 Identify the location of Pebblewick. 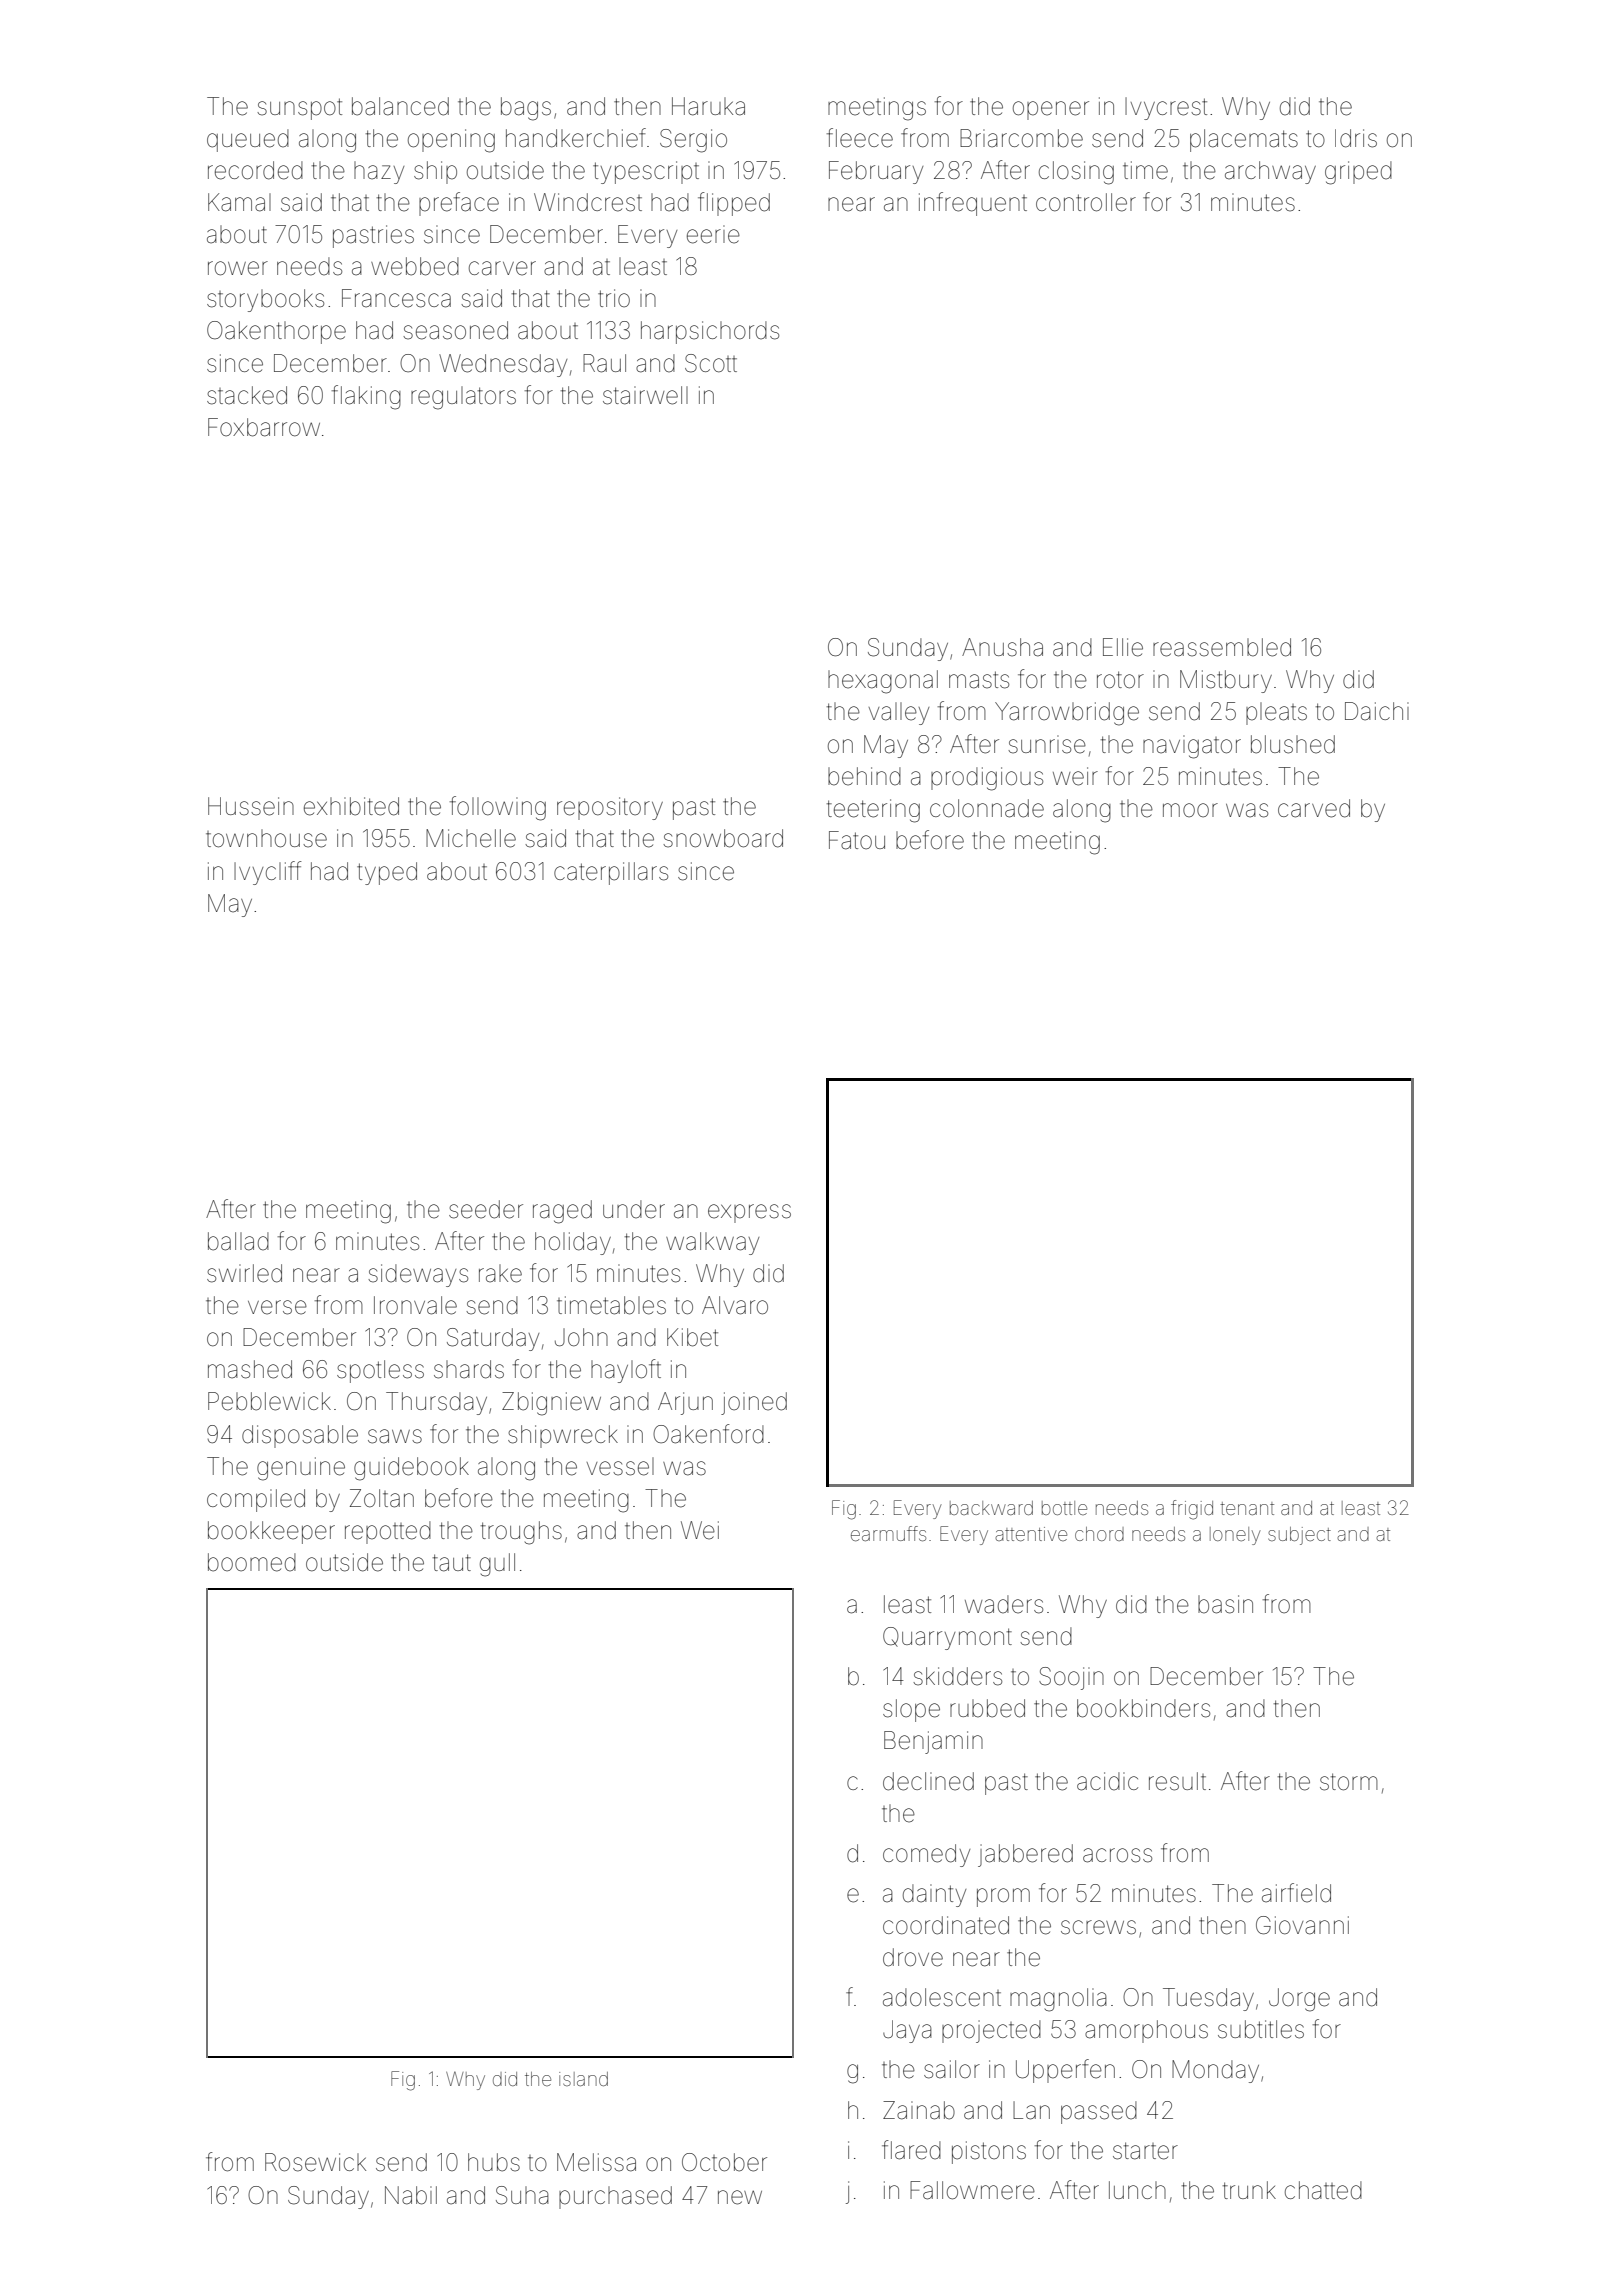
(269, 1401).
